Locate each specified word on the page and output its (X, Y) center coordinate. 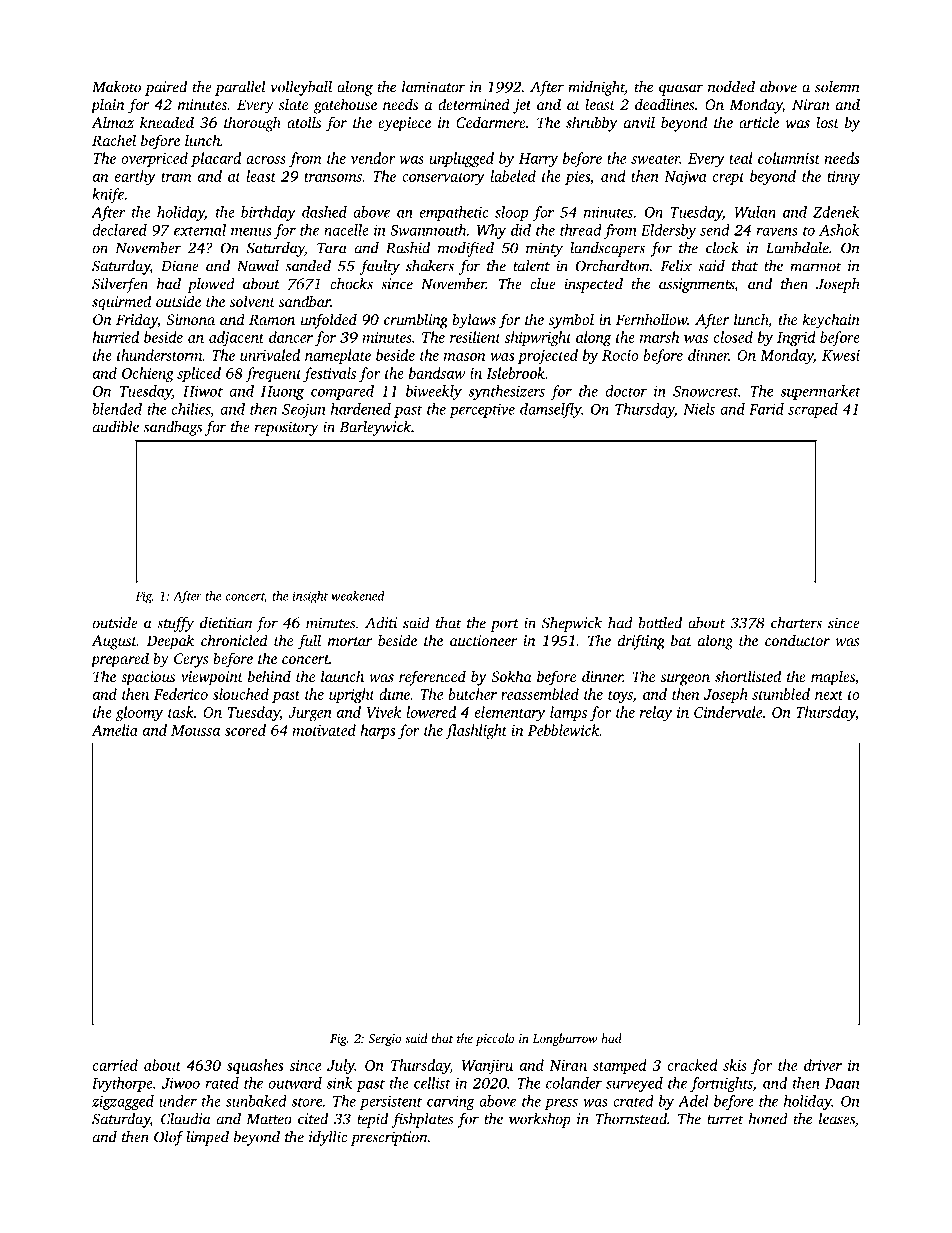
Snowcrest (705, 391)
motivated (324, 730)
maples (833, 678)
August (114, 642)
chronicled (234, 640)
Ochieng (148, 375)
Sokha (511, 676)
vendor (373, 158)
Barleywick (375, 428)
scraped (813, 410)
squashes (255, 1066)
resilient (475, 337)
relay (656, 714)
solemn (837, 87)
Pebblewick (563, 730)
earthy (135, 178)
